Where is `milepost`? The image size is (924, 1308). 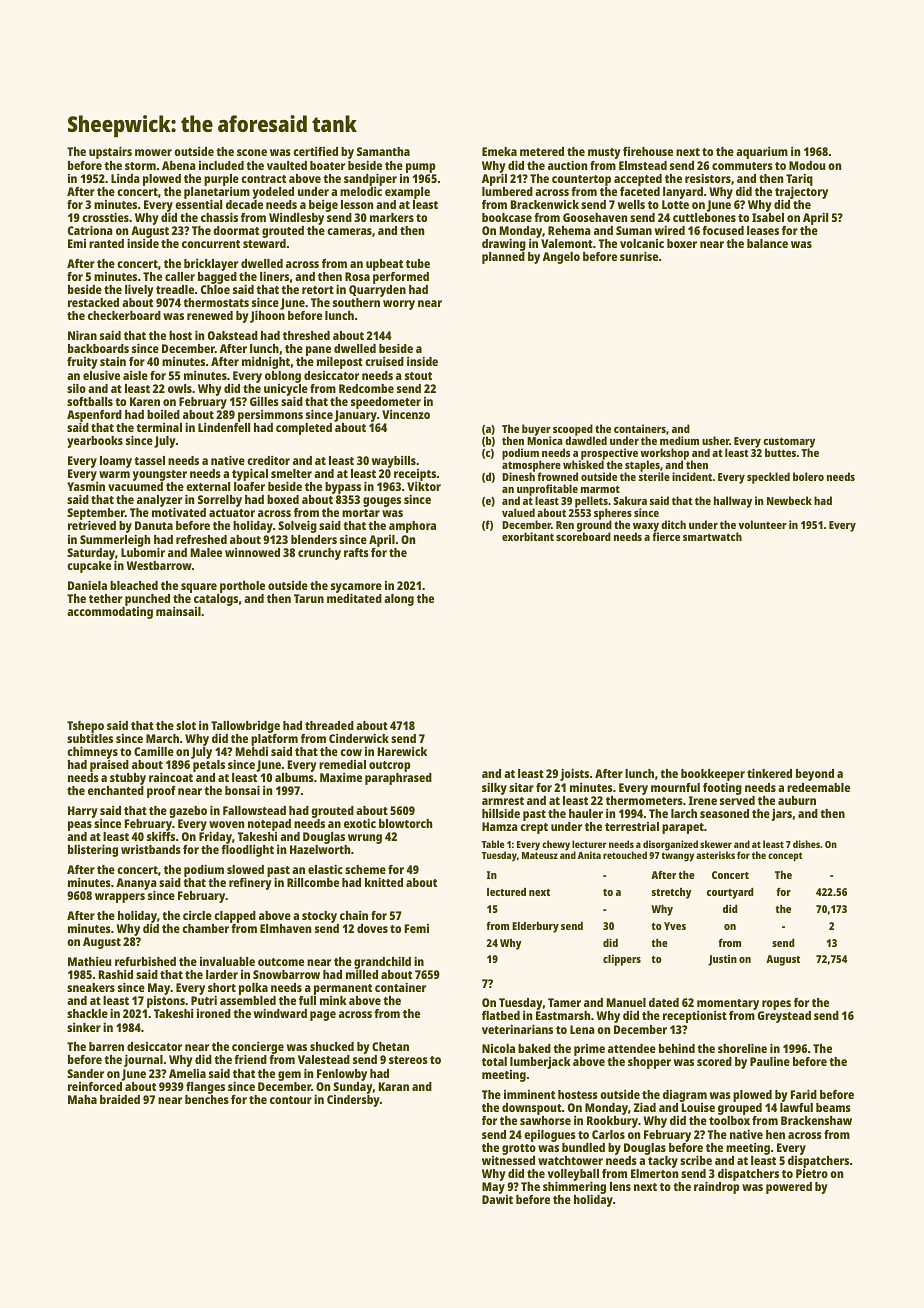 milepost is located at coordinates (340, 363).
